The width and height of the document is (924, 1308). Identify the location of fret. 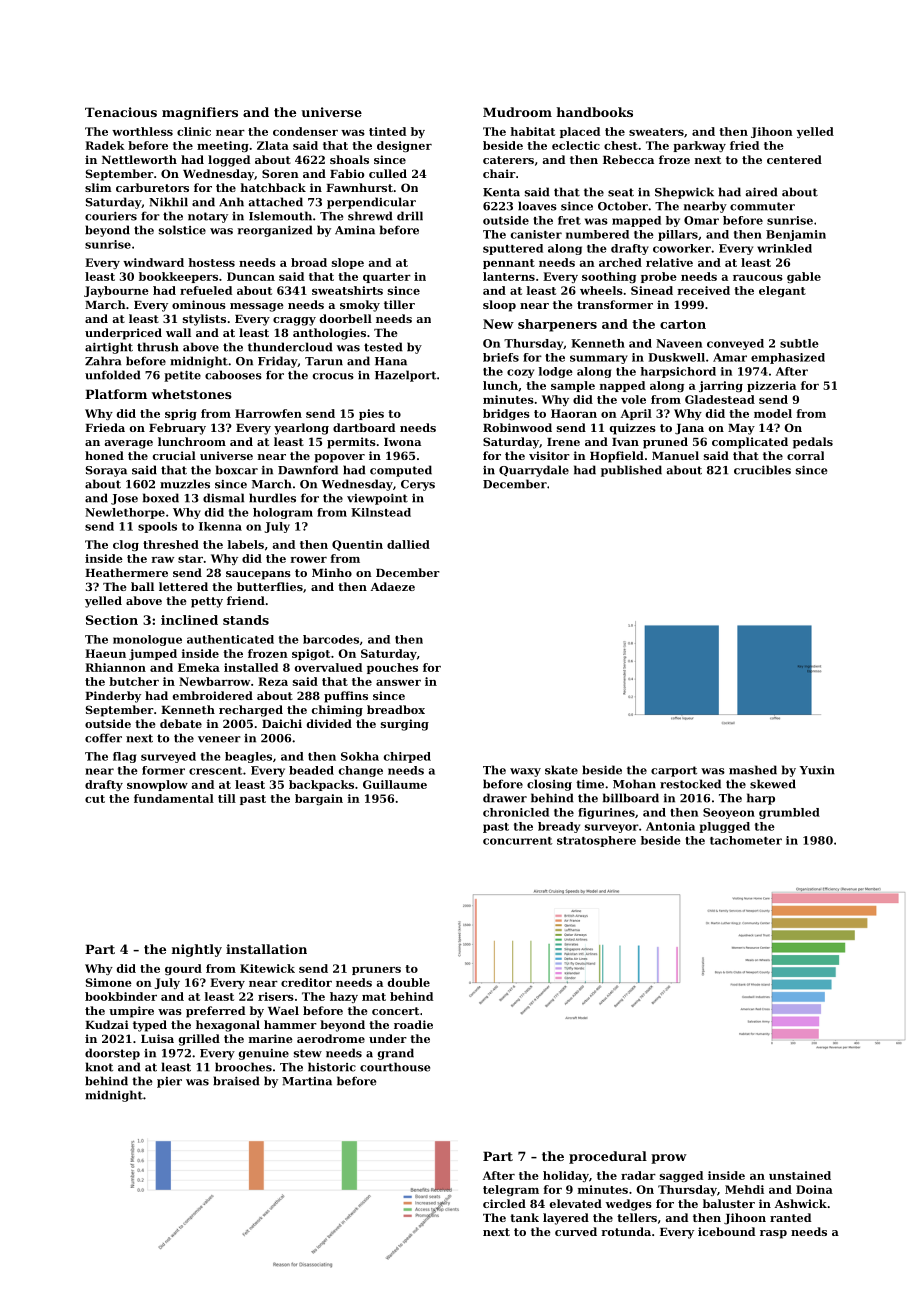
(569, 220).
